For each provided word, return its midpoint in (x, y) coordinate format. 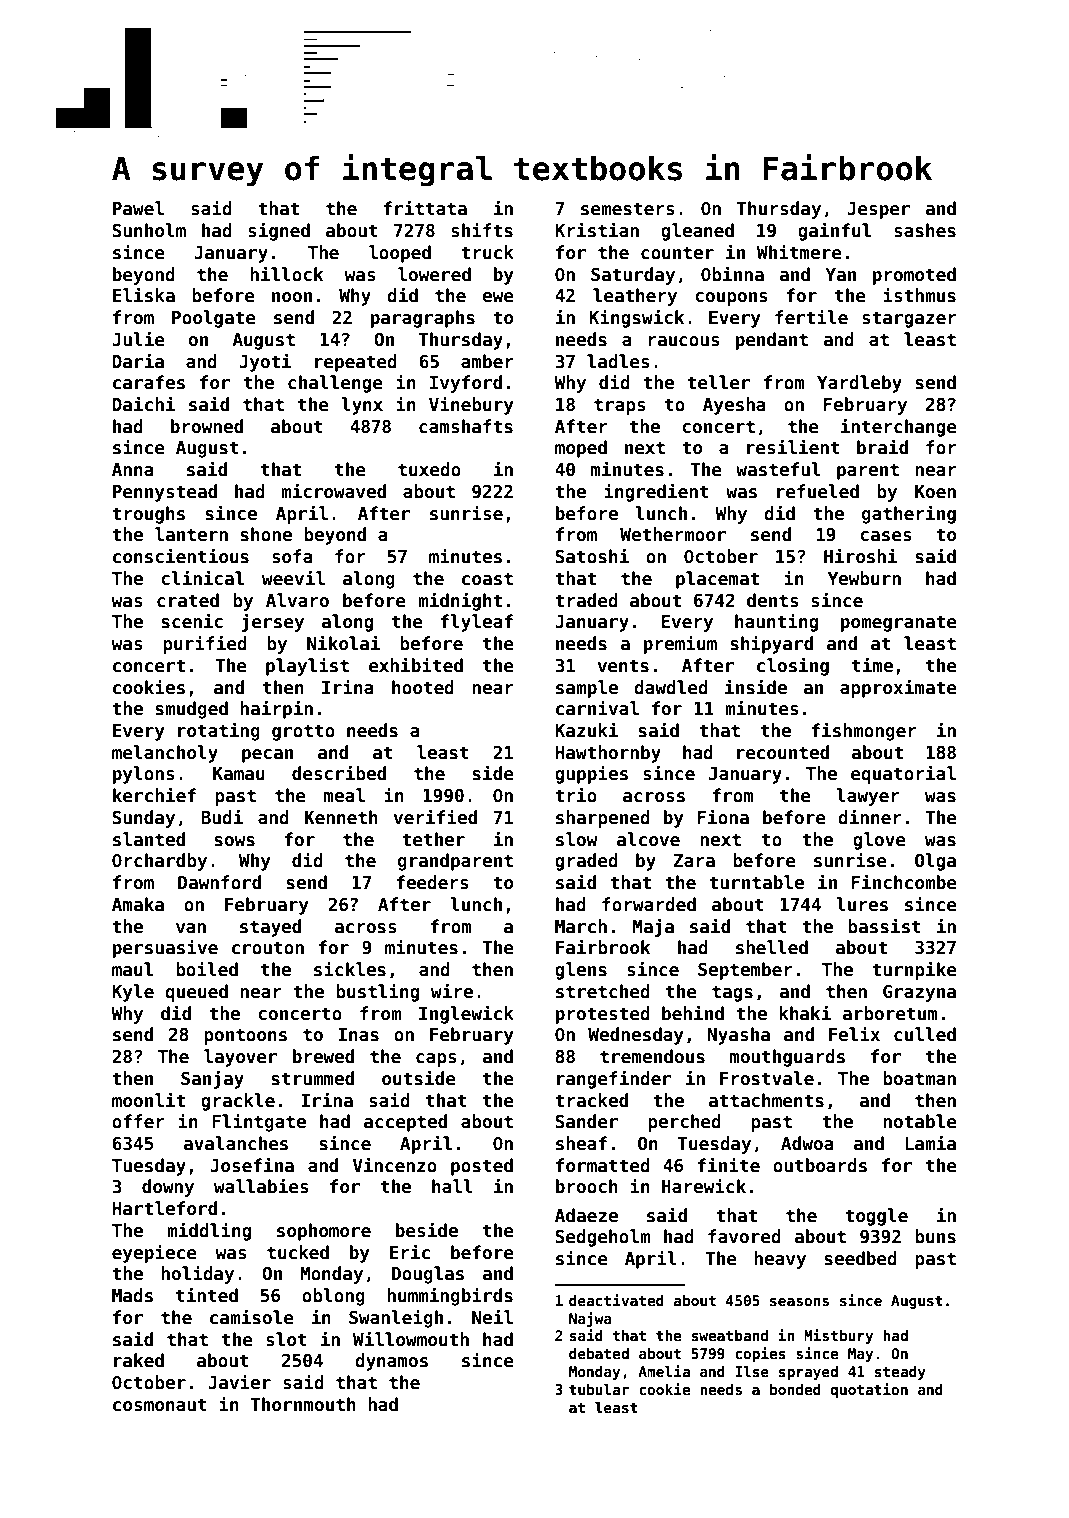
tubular (599, 1389)
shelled (772, 947)
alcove (648, 839)
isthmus (919, 295)
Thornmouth (303, 1404)
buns (935, 1236)
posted (482, 1167)
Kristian (597, 230)
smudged (192, 710)
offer (138, 1121)
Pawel (138, 208)
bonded (795, 1389)
